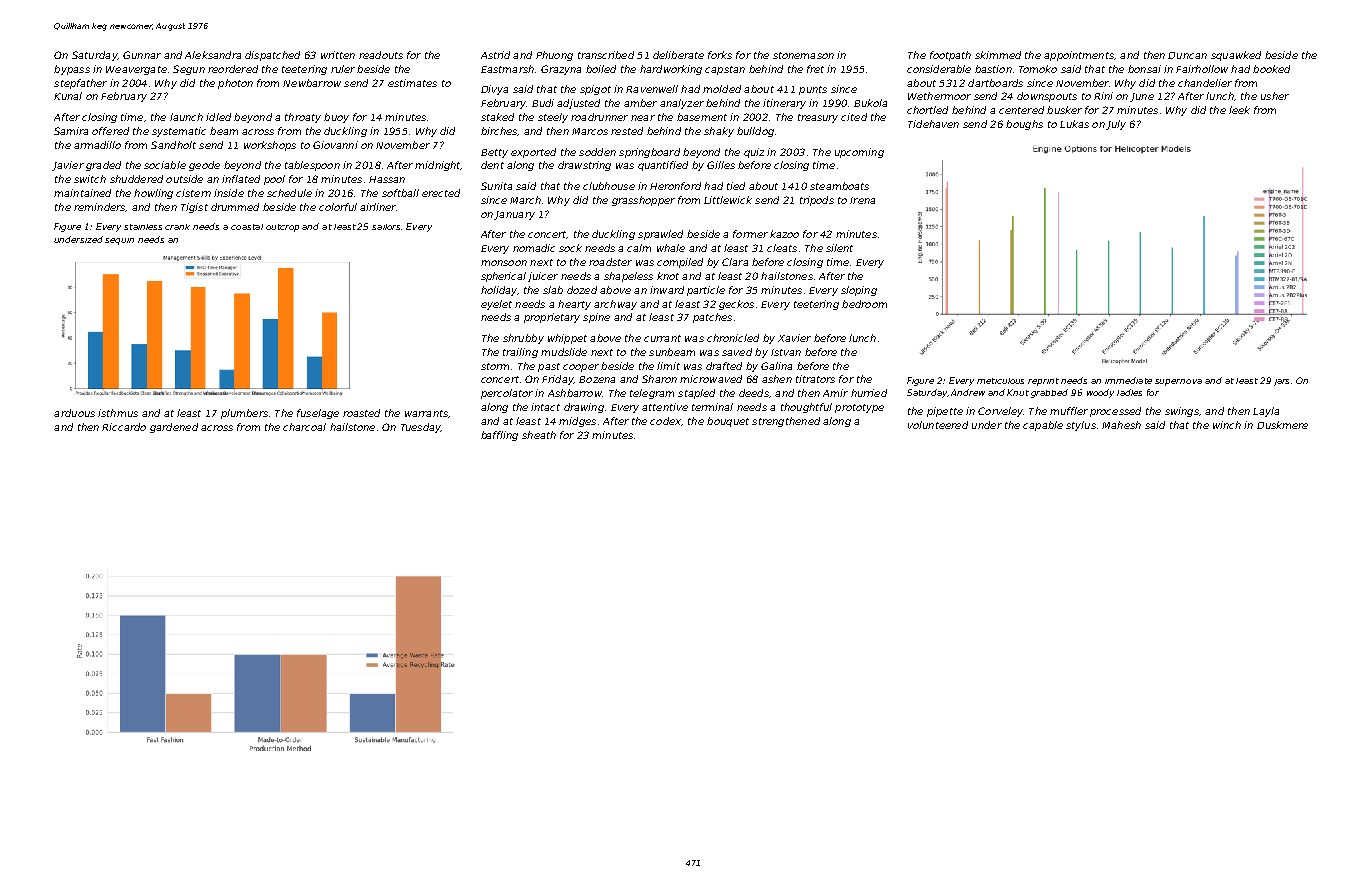 The width and height of the image is (1372, 887). I want to click on gardened, so click(174, 428).
